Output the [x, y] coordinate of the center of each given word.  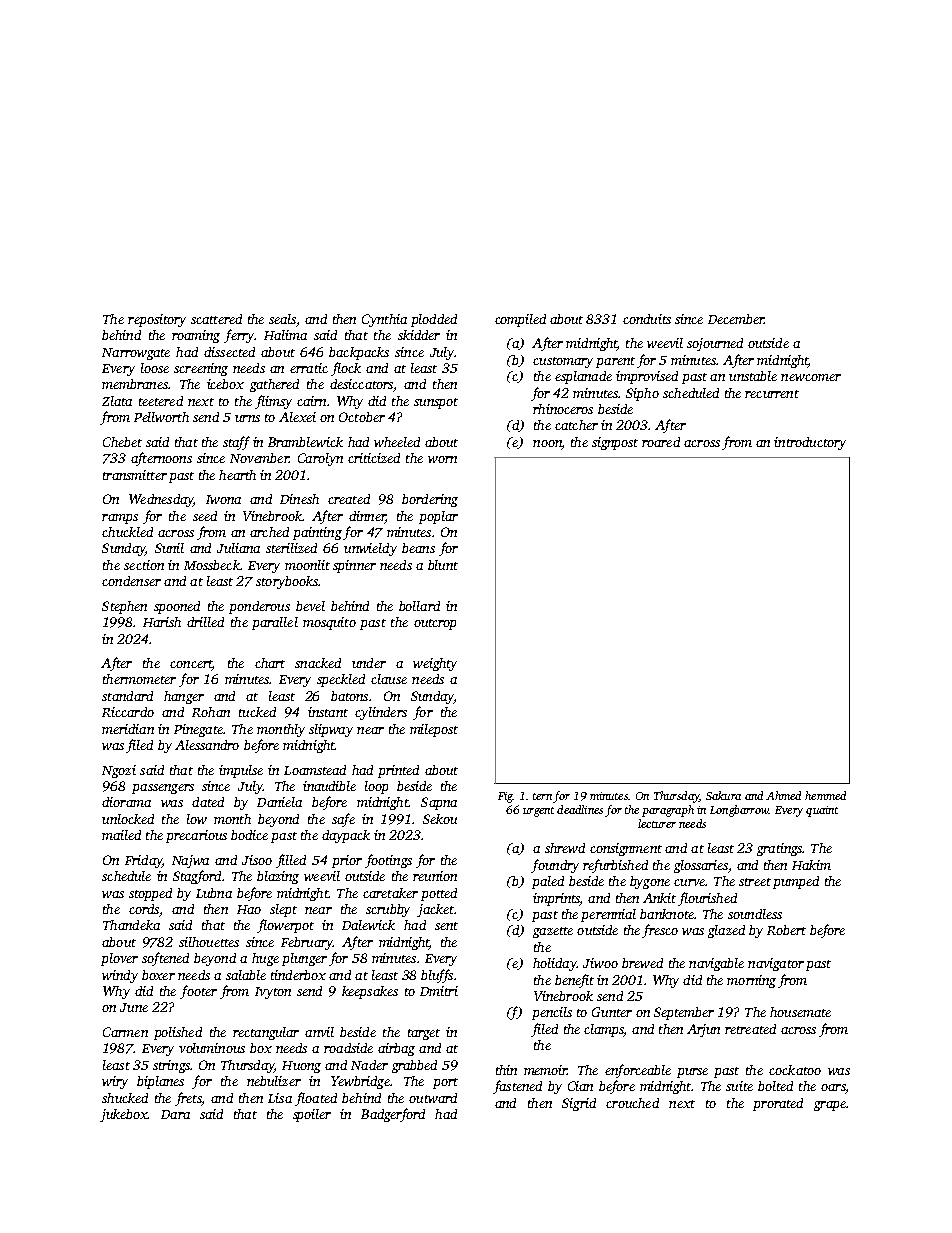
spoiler [312, 1115]
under [369, 663]
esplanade [583, 377]
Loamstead [315, 770]
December [736, 319]
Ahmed [783, 795]
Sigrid [579, 1104]
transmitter [135, 475]
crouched [632, 1103]
